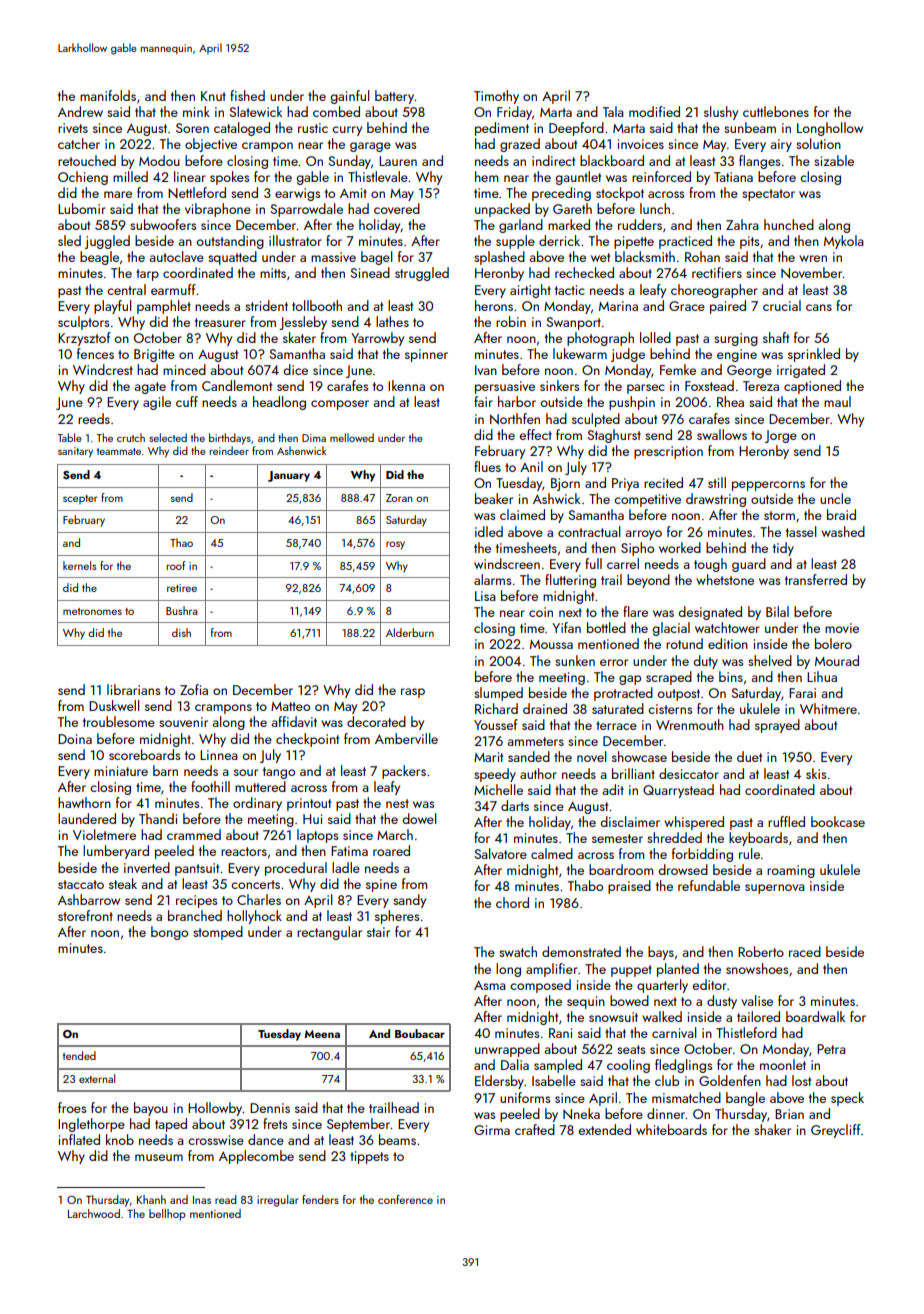 This image has width=924, height=1314. What do you see at coordinates (159, 160) in the image?
I see `Modou` at bounding box center [159, 160].
